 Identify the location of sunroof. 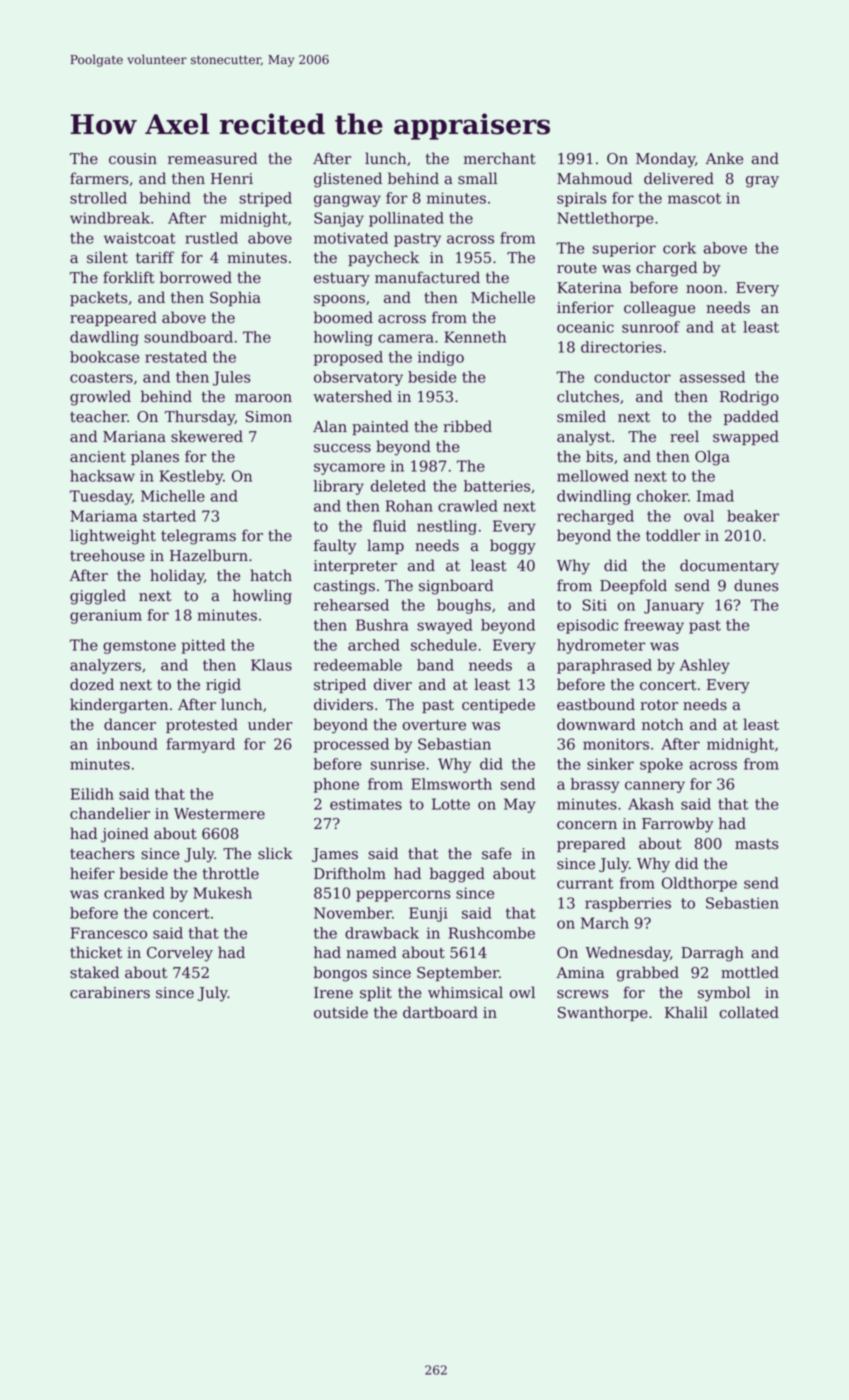
(651, 327).
